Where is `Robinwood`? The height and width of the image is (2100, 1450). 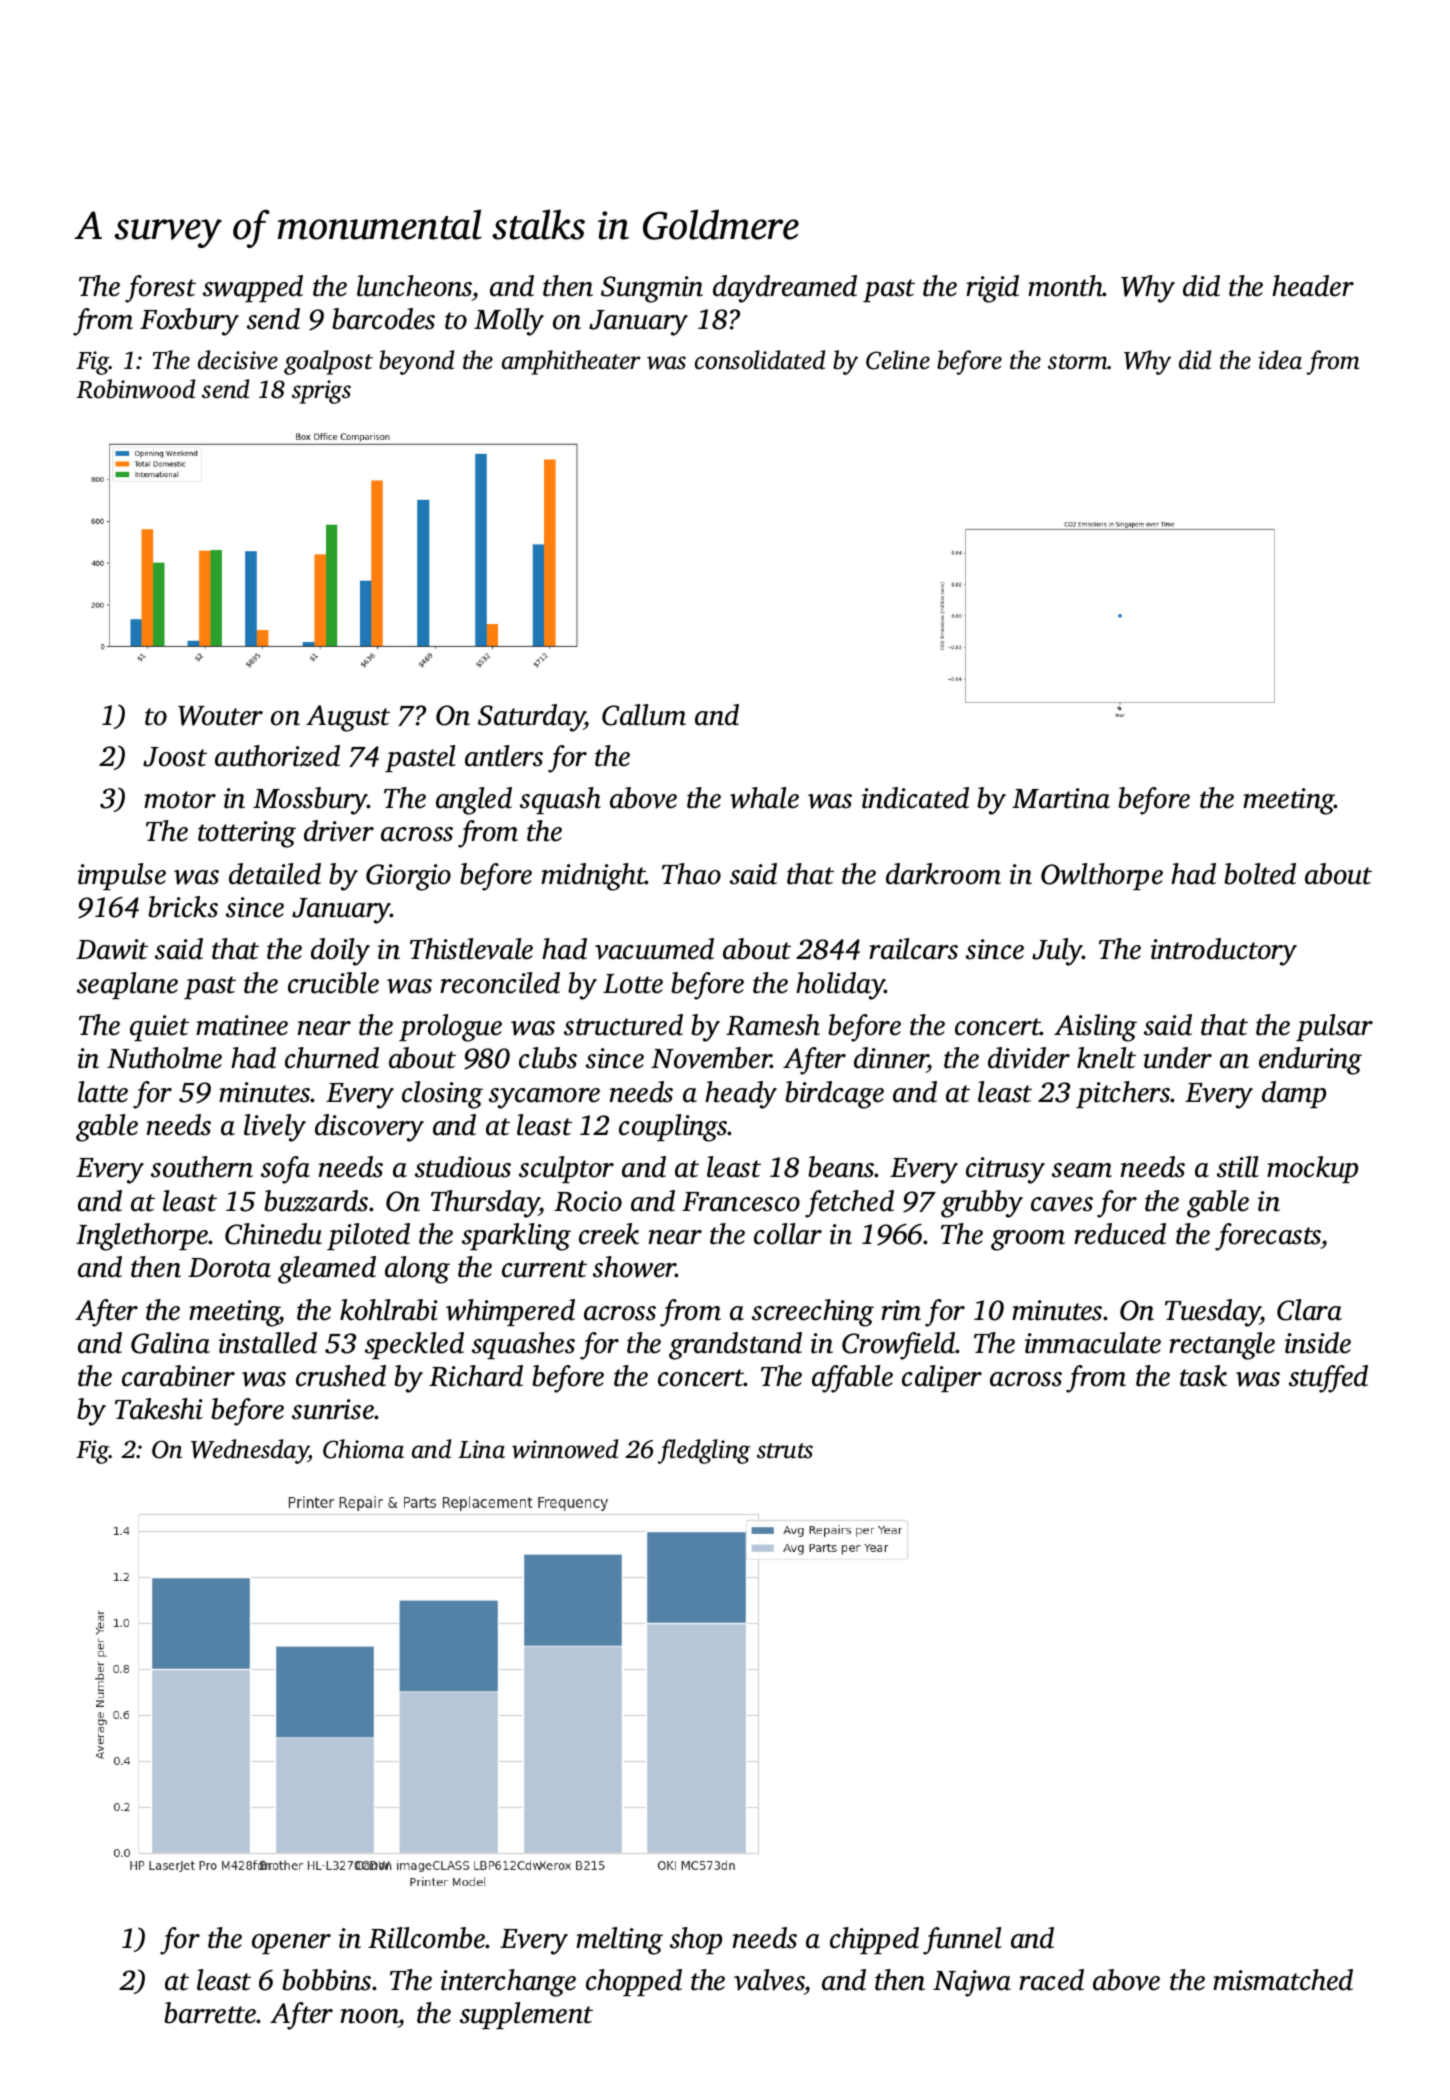 Robinwood is located at coordinates (135, 389).
